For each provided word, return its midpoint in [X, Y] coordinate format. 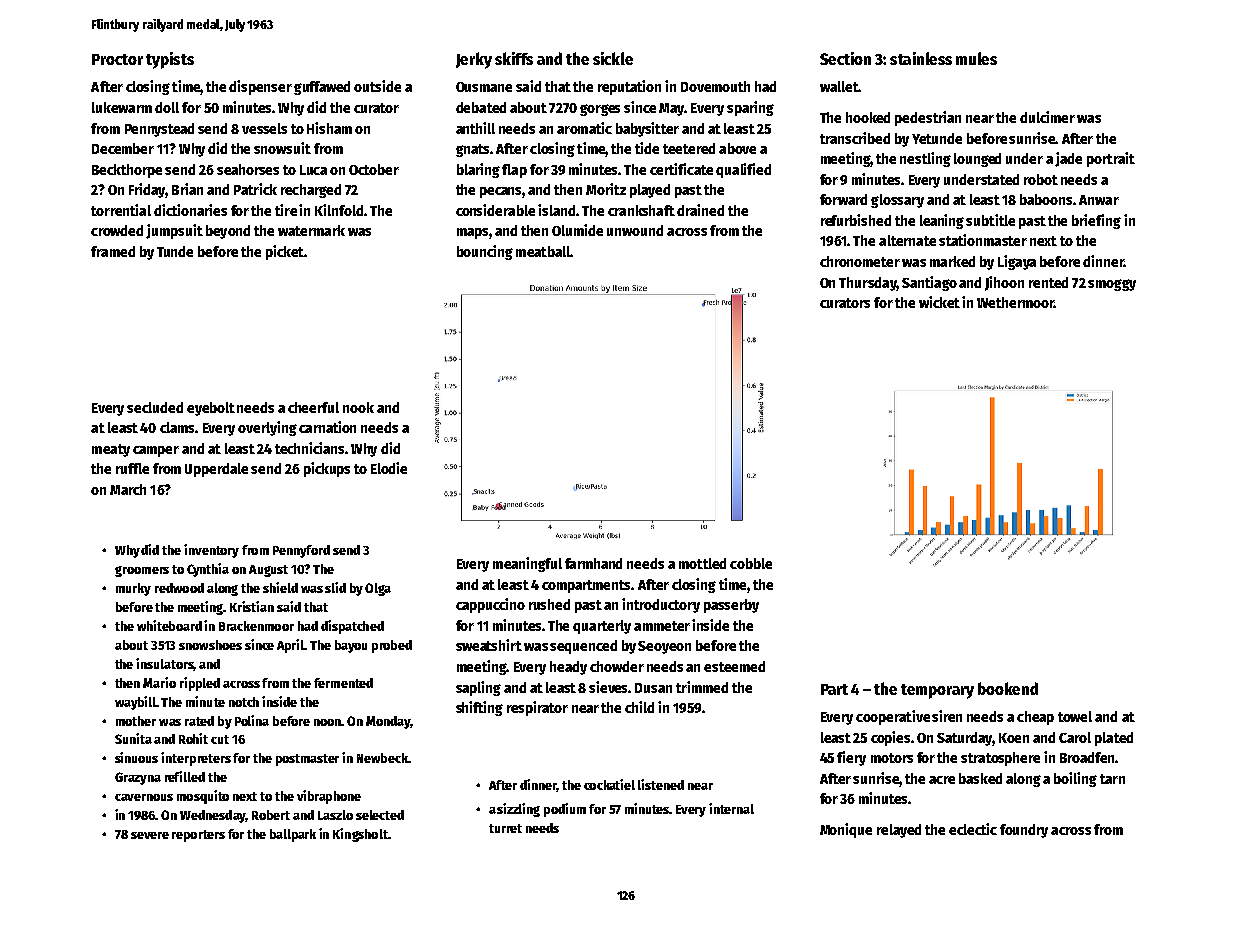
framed [113, 251]
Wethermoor [1015, 302]
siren [947, 716]
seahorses [248, 169]
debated [481, 107]
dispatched [352, 627]
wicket [939, 302]
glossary [897, 201]
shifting [479, 708]
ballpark [293, 835]
